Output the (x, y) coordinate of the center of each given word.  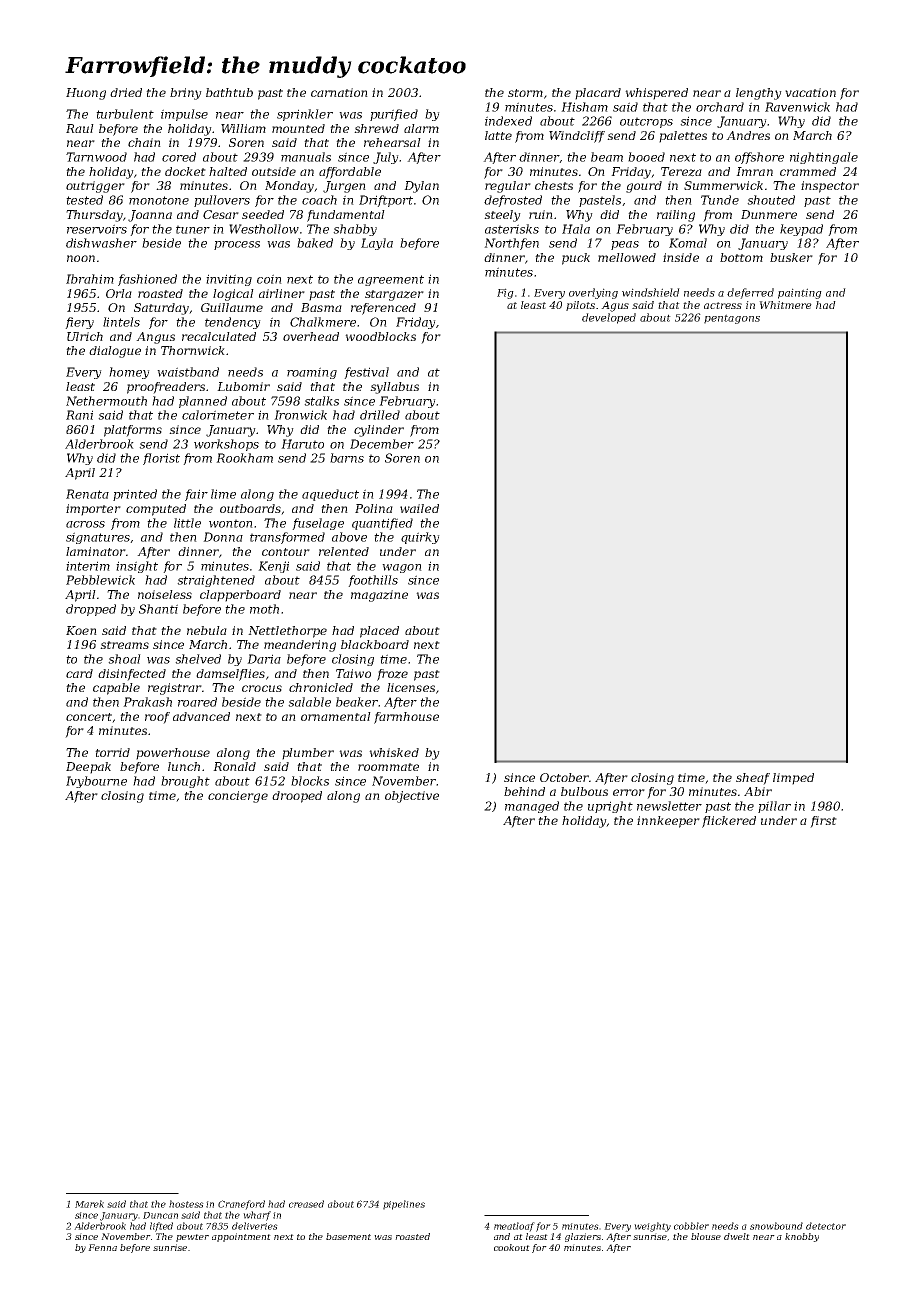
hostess (186, 1204)
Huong (86, 94)
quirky (420, 538)
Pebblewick (100, 580)
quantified (382, 524)
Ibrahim (90, 279)
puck (576, 259)
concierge (238, 797)
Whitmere (785, 305)
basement (348, 1236)
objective (412, 797)
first (823, 822)
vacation (810, 92)
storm (525, 93)
